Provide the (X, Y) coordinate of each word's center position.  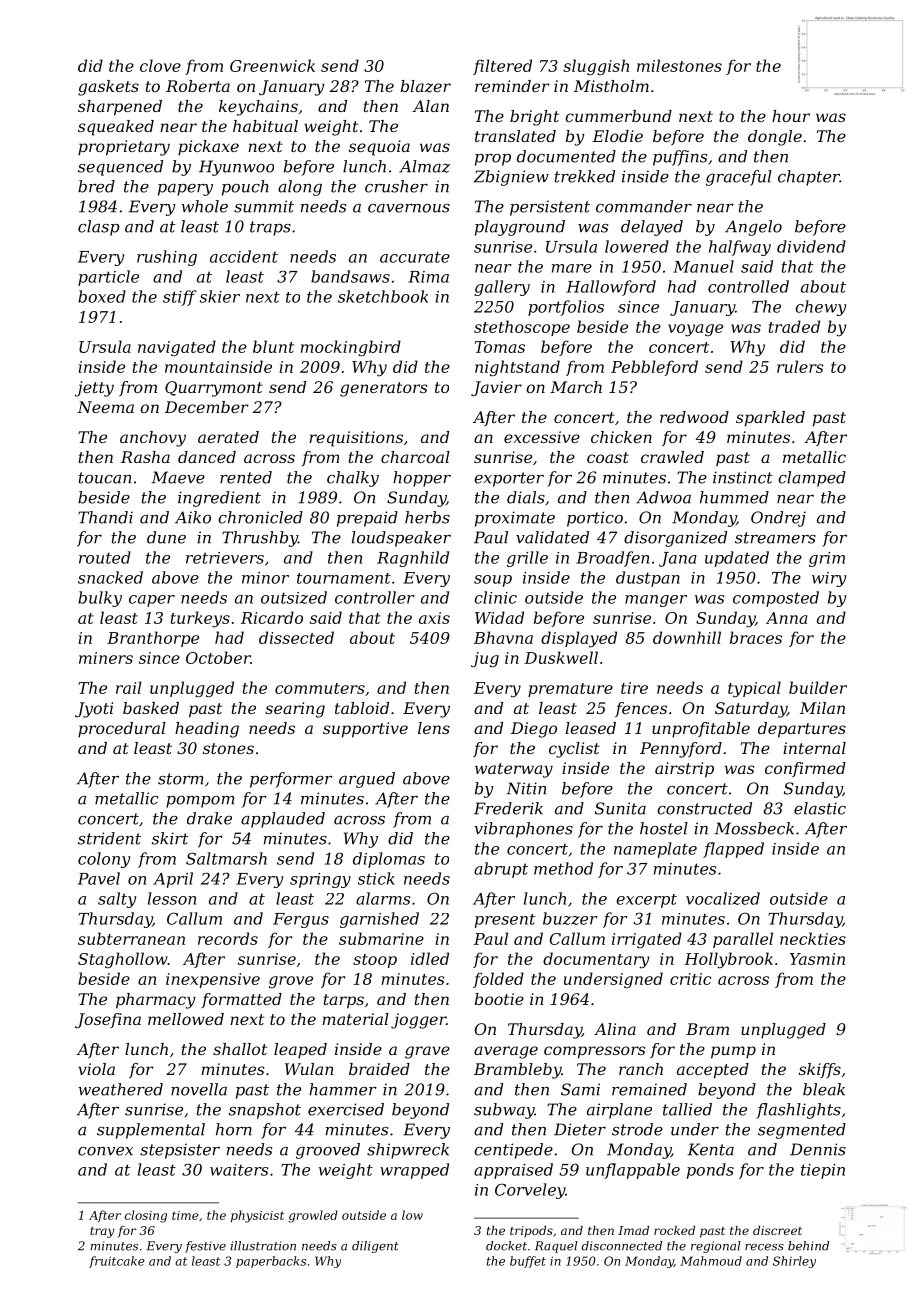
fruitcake (117, 1262)
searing (295, 710)
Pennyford (681, 750)
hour (791, 116)
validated (552, 537)
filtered (502, 67)
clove (160, 65)
